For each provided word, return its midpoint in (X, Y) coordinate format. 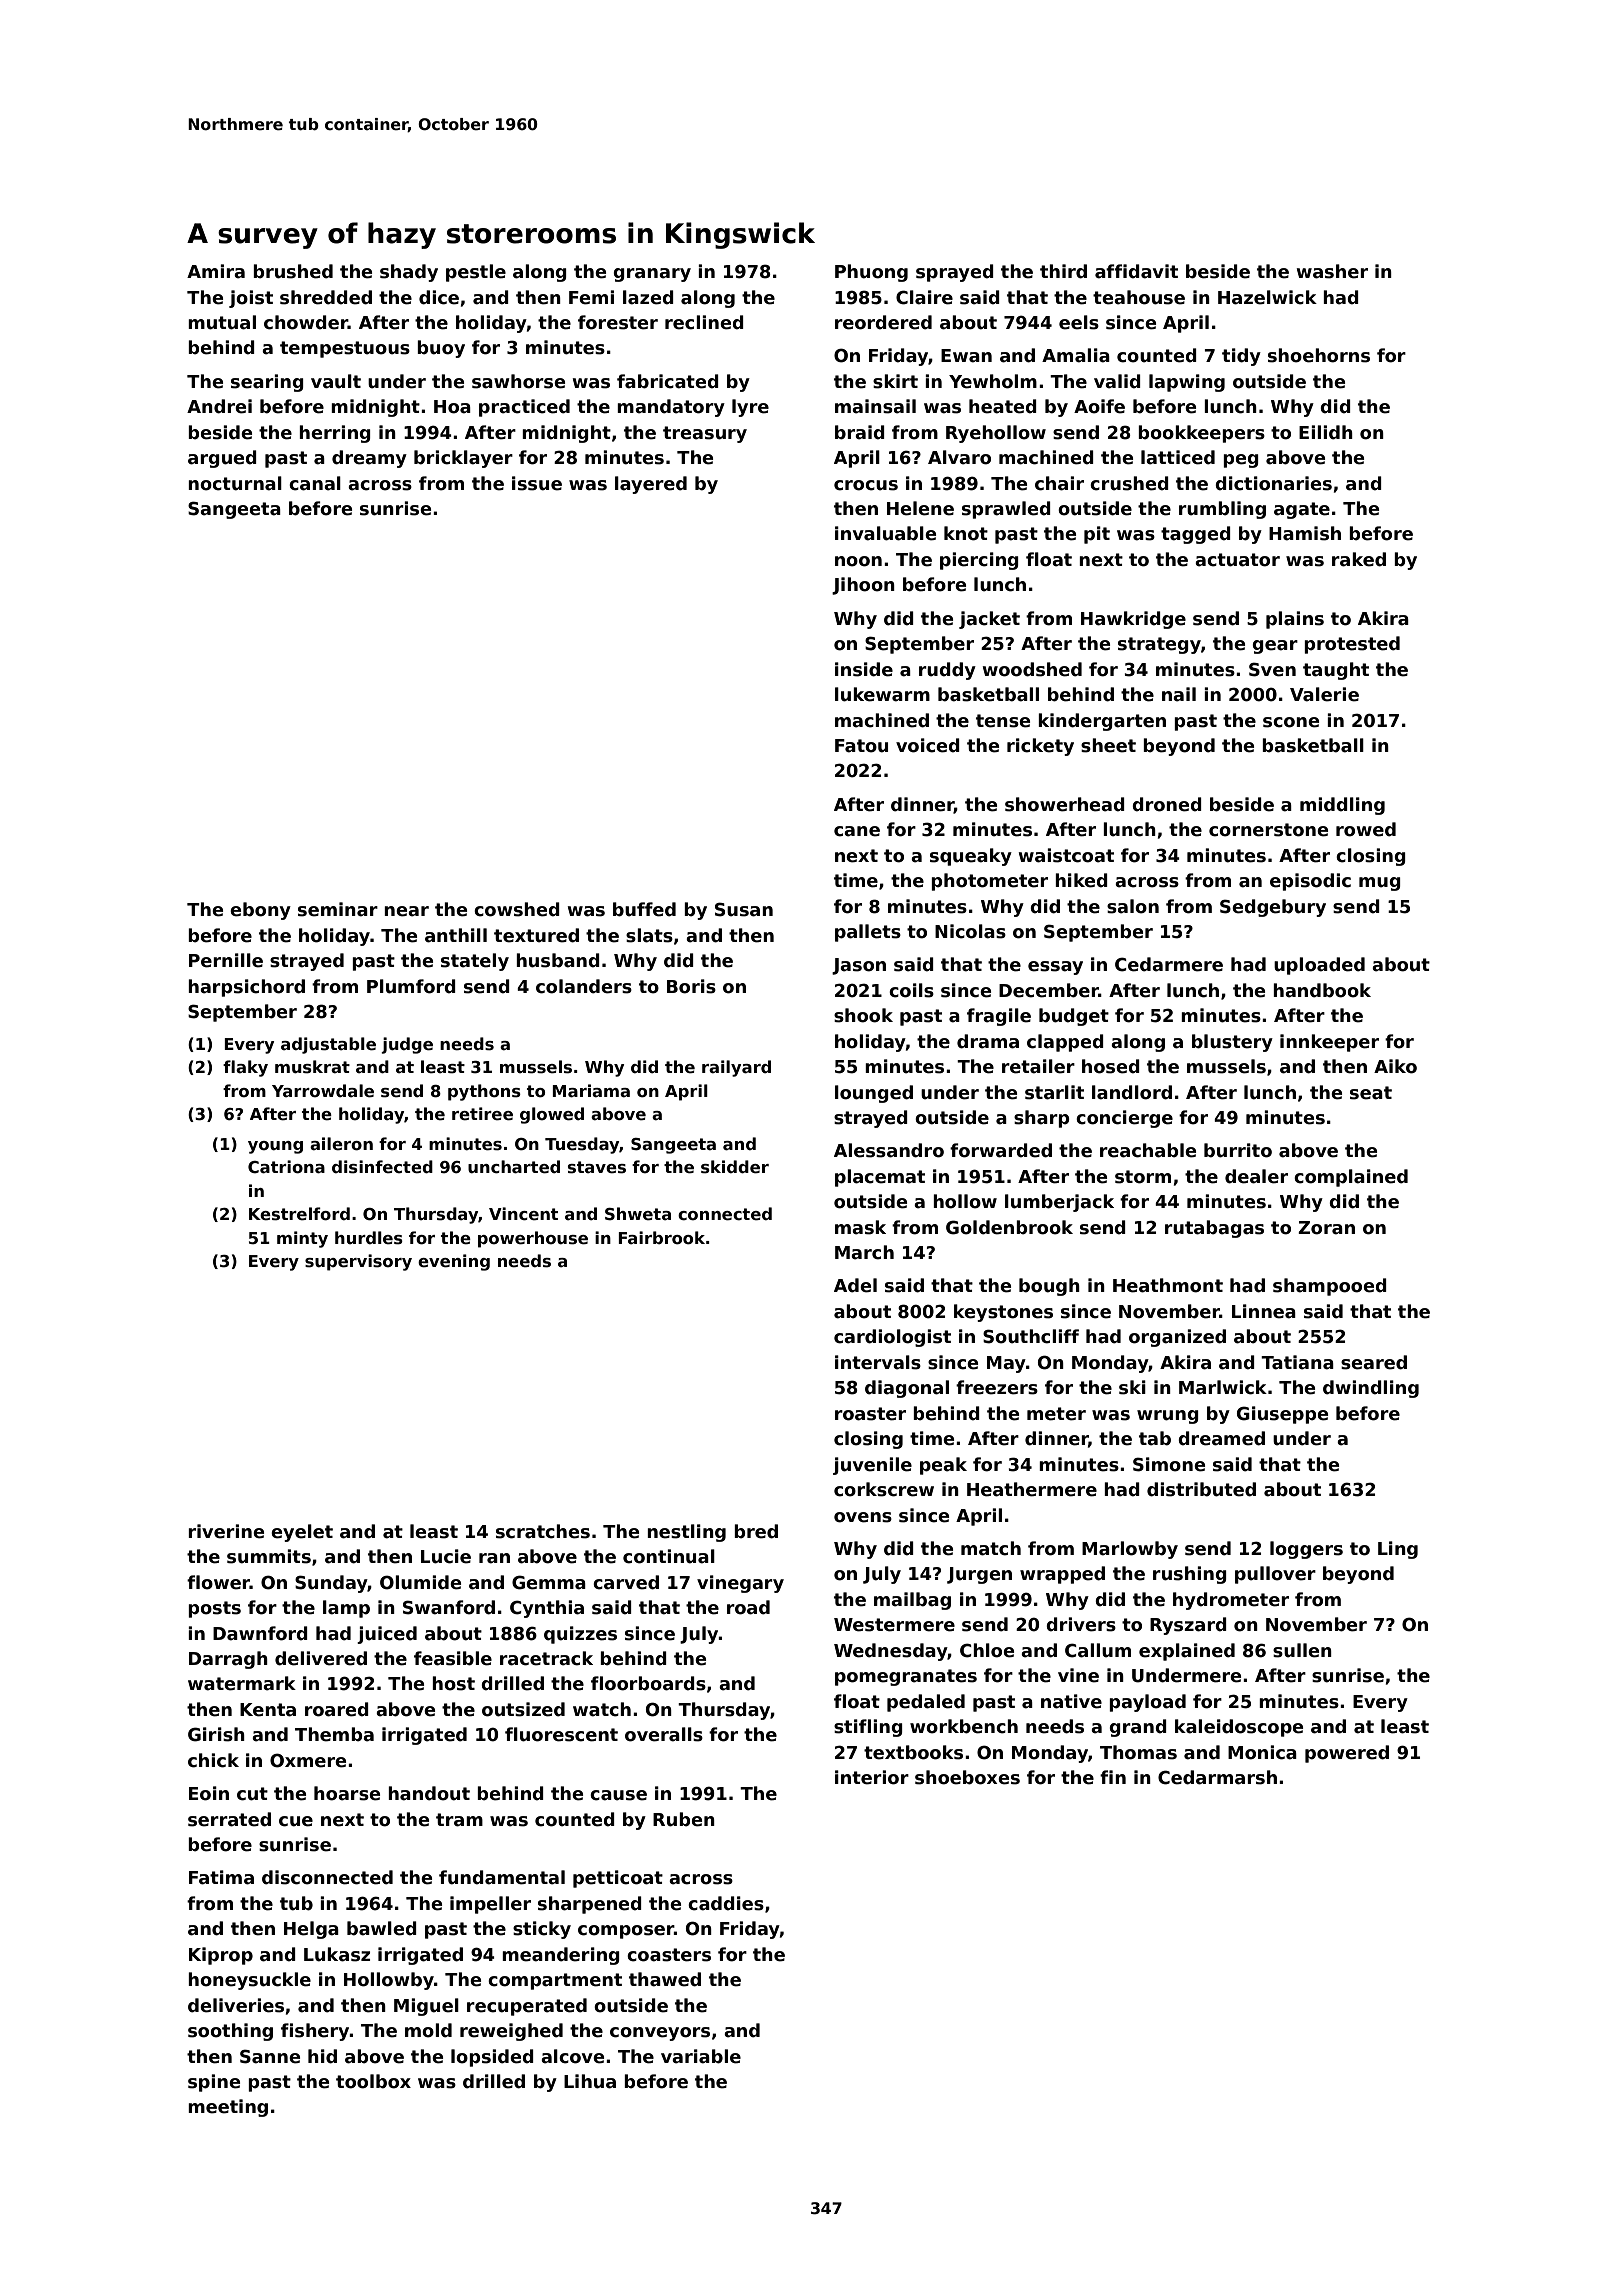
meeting (228, 2108)
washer (1332, 271)
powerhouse (533, 1239)
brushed (293, 271)
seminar (338, 909)
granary (652, 275)
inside (864, 669)
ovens (863, 1517)
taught (1336, 671)
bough (1049, 1287)
